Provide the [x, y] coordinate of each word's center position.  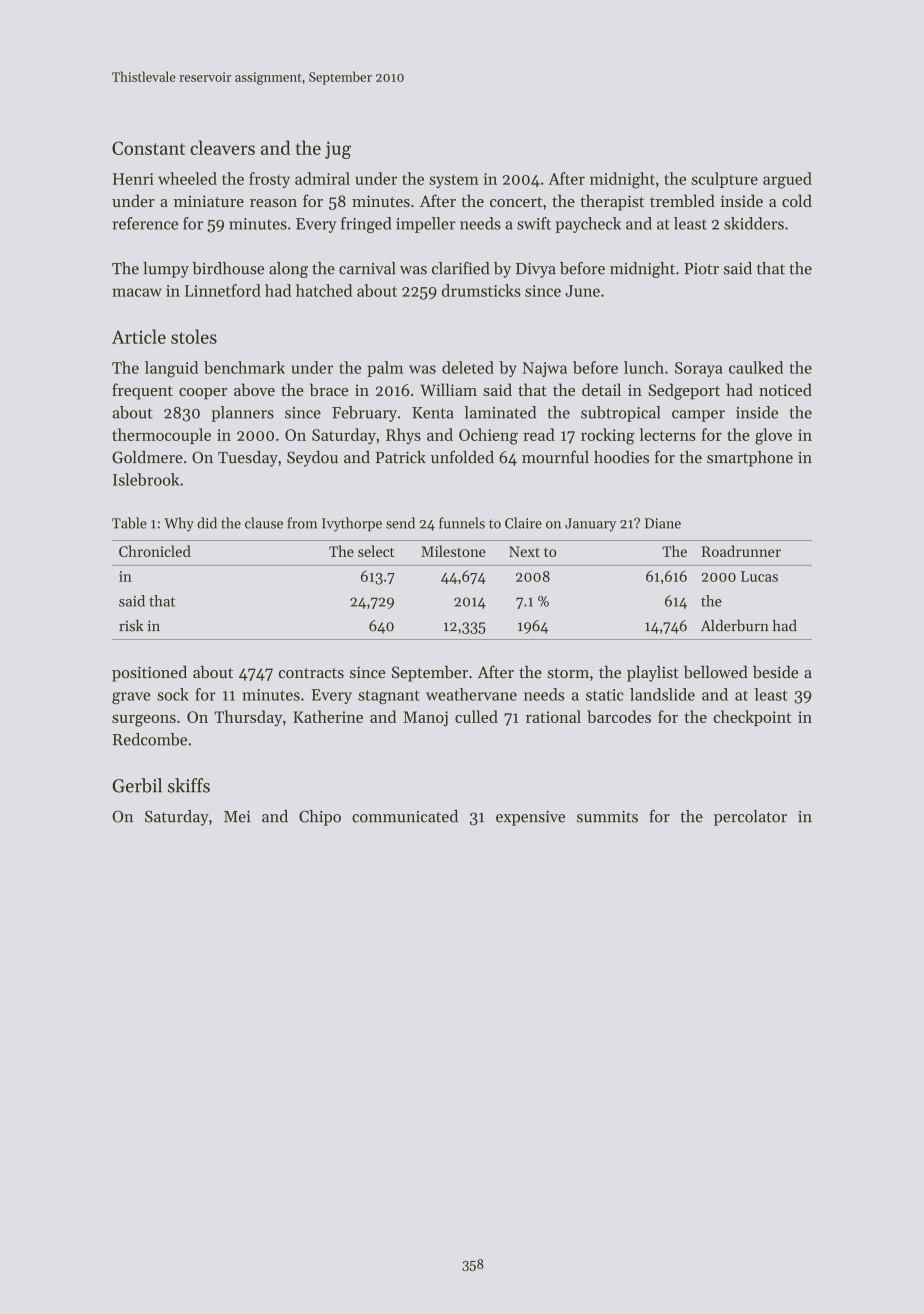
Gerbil [137, 785]
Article [139, 336]
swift [534, 223]
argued [787, 180]
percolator [750, 818]
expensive [530, 818]
